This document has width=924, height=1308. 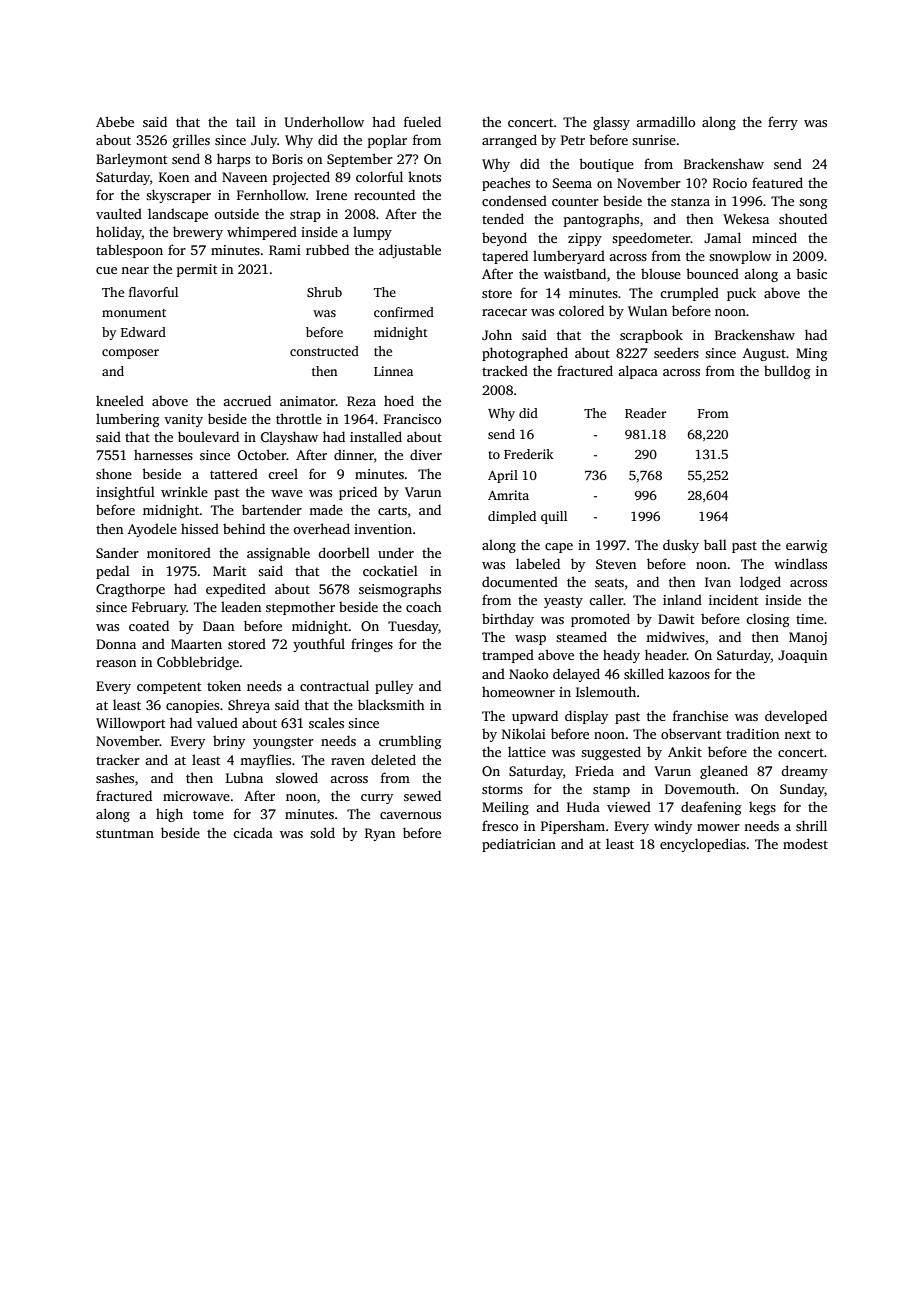 I want to click on stuntman, so click(x=125, y=833).
